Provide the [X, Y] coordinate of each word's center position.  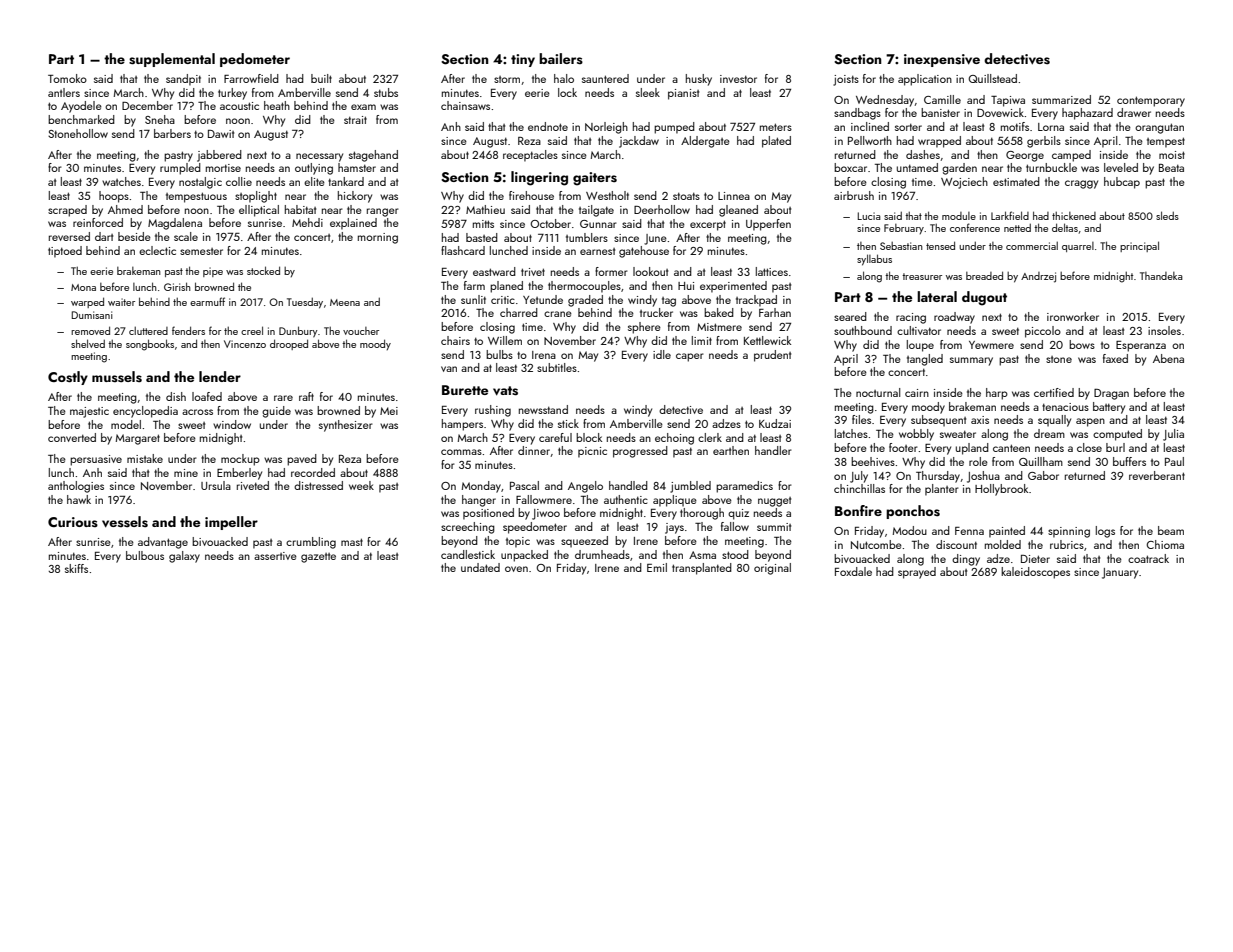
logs [1105, 532]
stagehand [373, 156]
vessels [125, 522]
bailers [561, 58]
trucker [656, 312]
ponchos [913, 512]
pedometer [255, 60]
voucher [361, 331]
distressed [318, 485]
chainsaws [465, 105]
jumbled [690, 487]
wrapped [939, 142]
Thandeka [1161, 276]
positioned [488, 514]
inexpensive [942, 60]
